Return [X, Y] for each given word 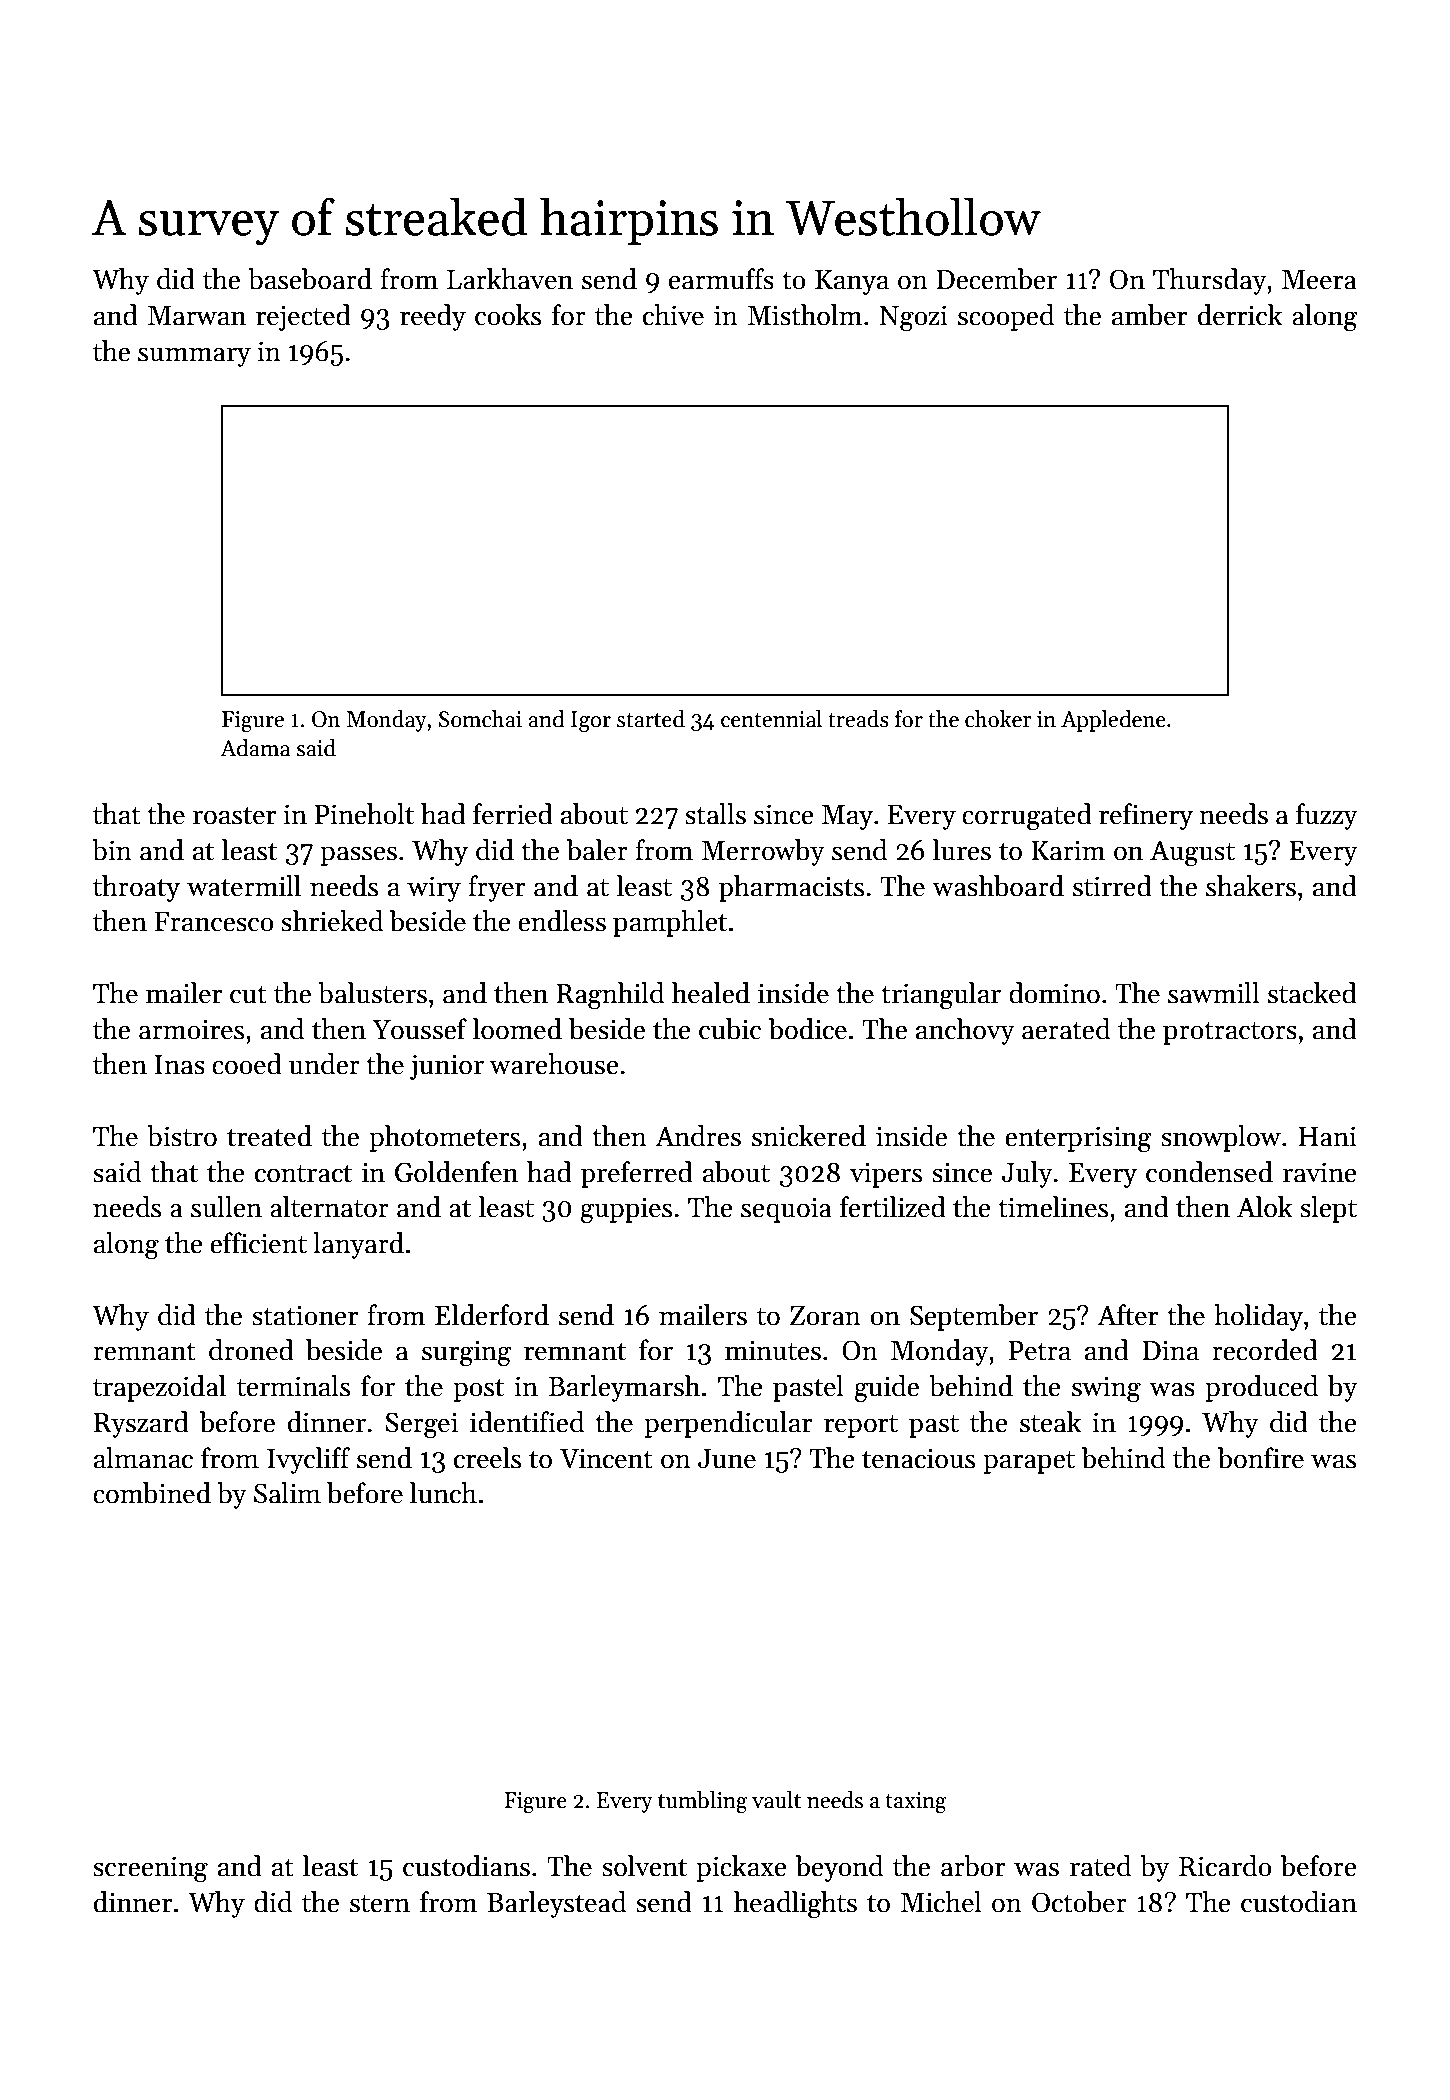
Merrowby [763, 852]
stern [380, 1904]
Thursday [1210, 281]
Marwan [197, 316]
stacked [1312, 993]
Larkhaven [510, 279]
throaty [136, 888]
